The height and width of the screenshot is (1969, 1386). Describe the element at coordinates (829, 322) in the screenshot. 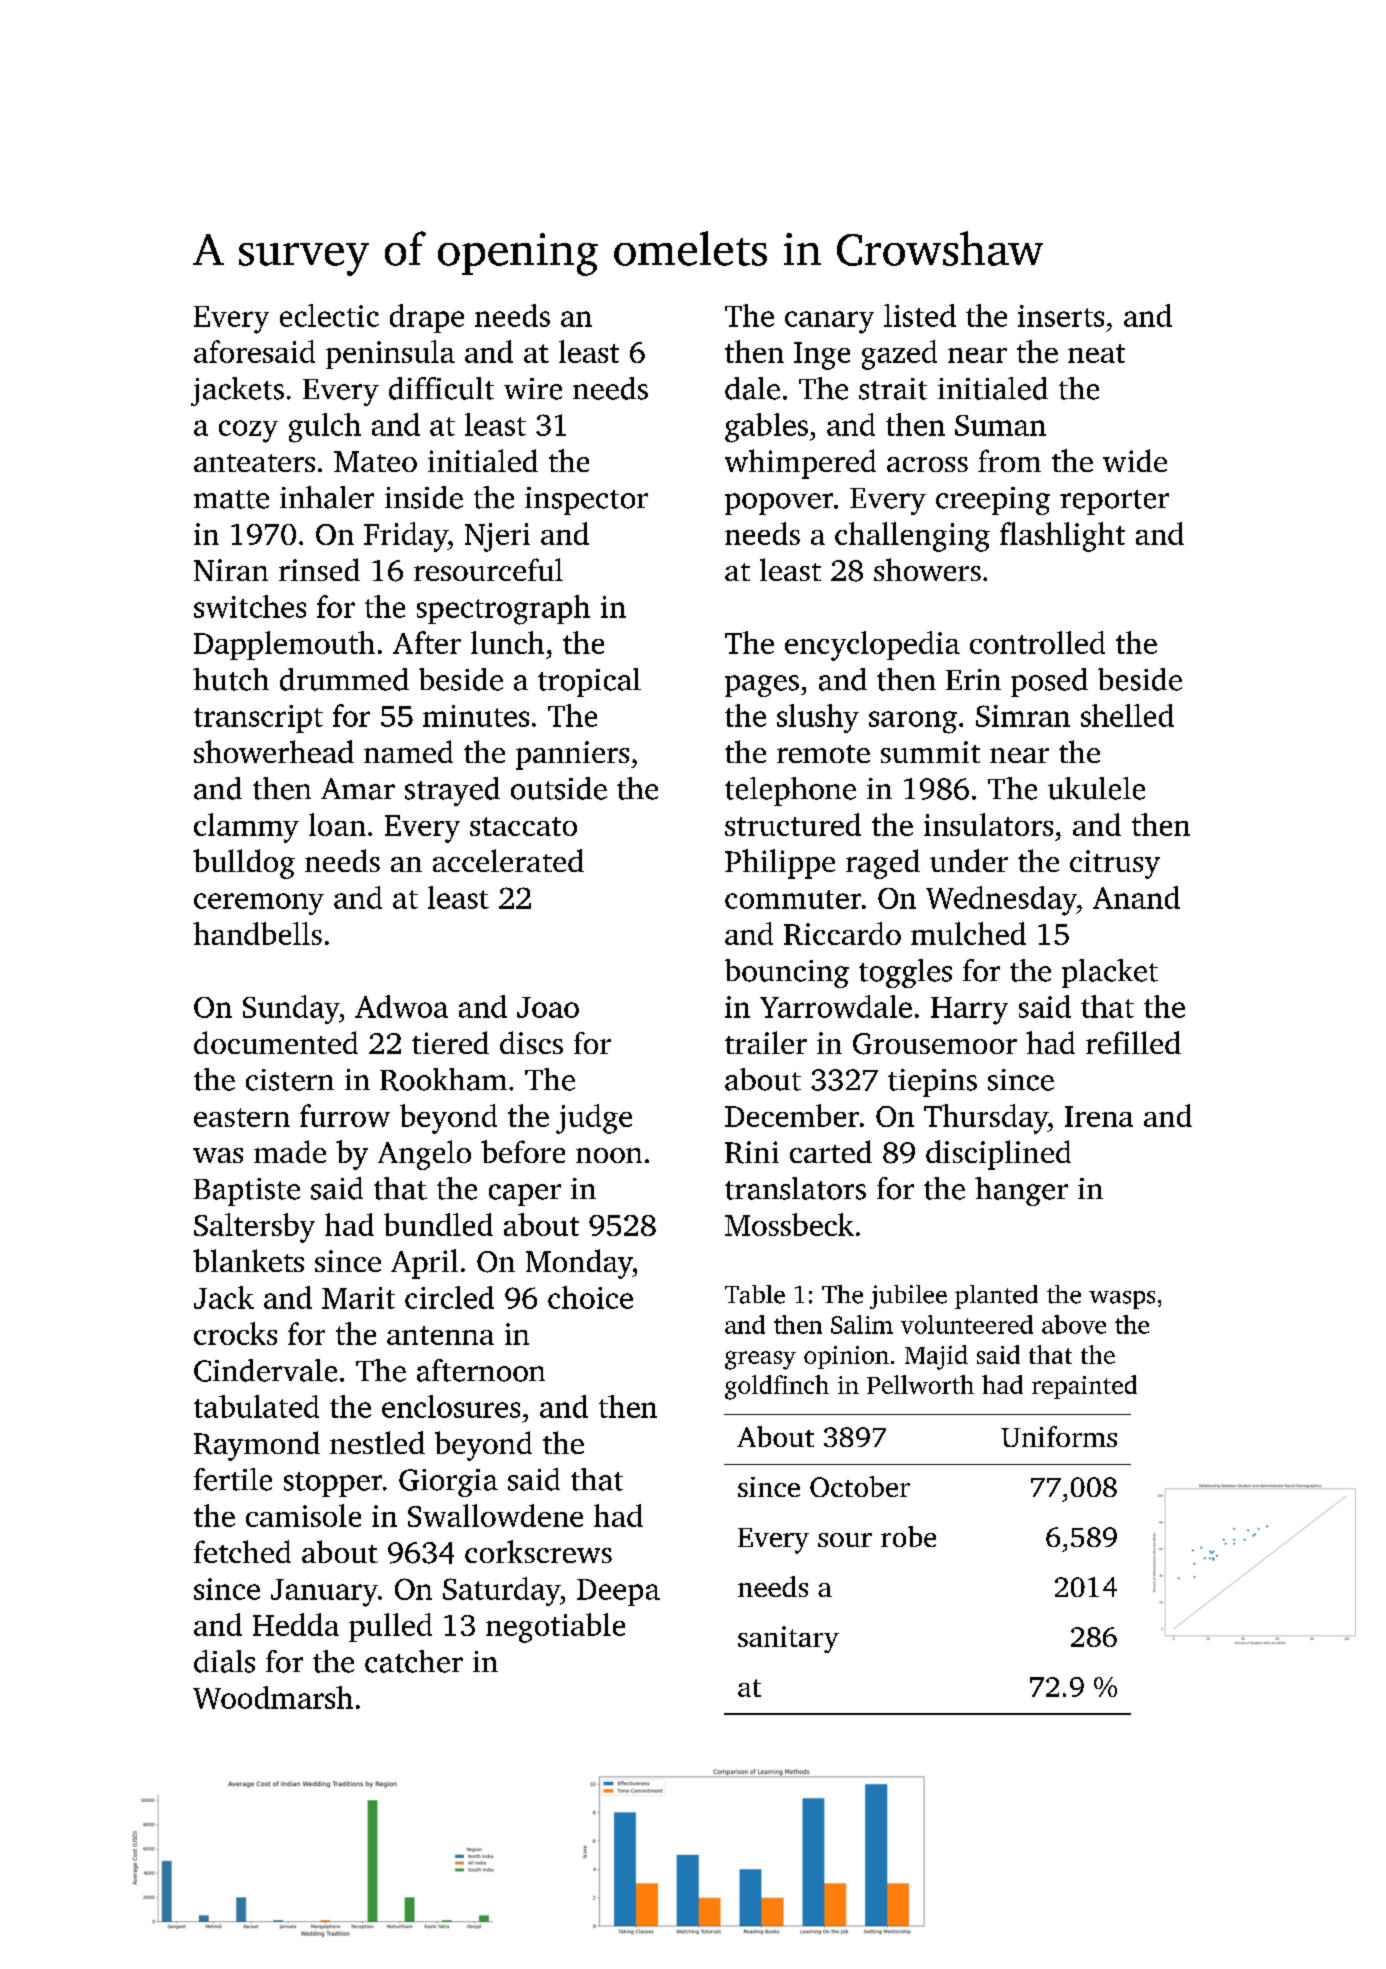

I see `canary` at that location.
